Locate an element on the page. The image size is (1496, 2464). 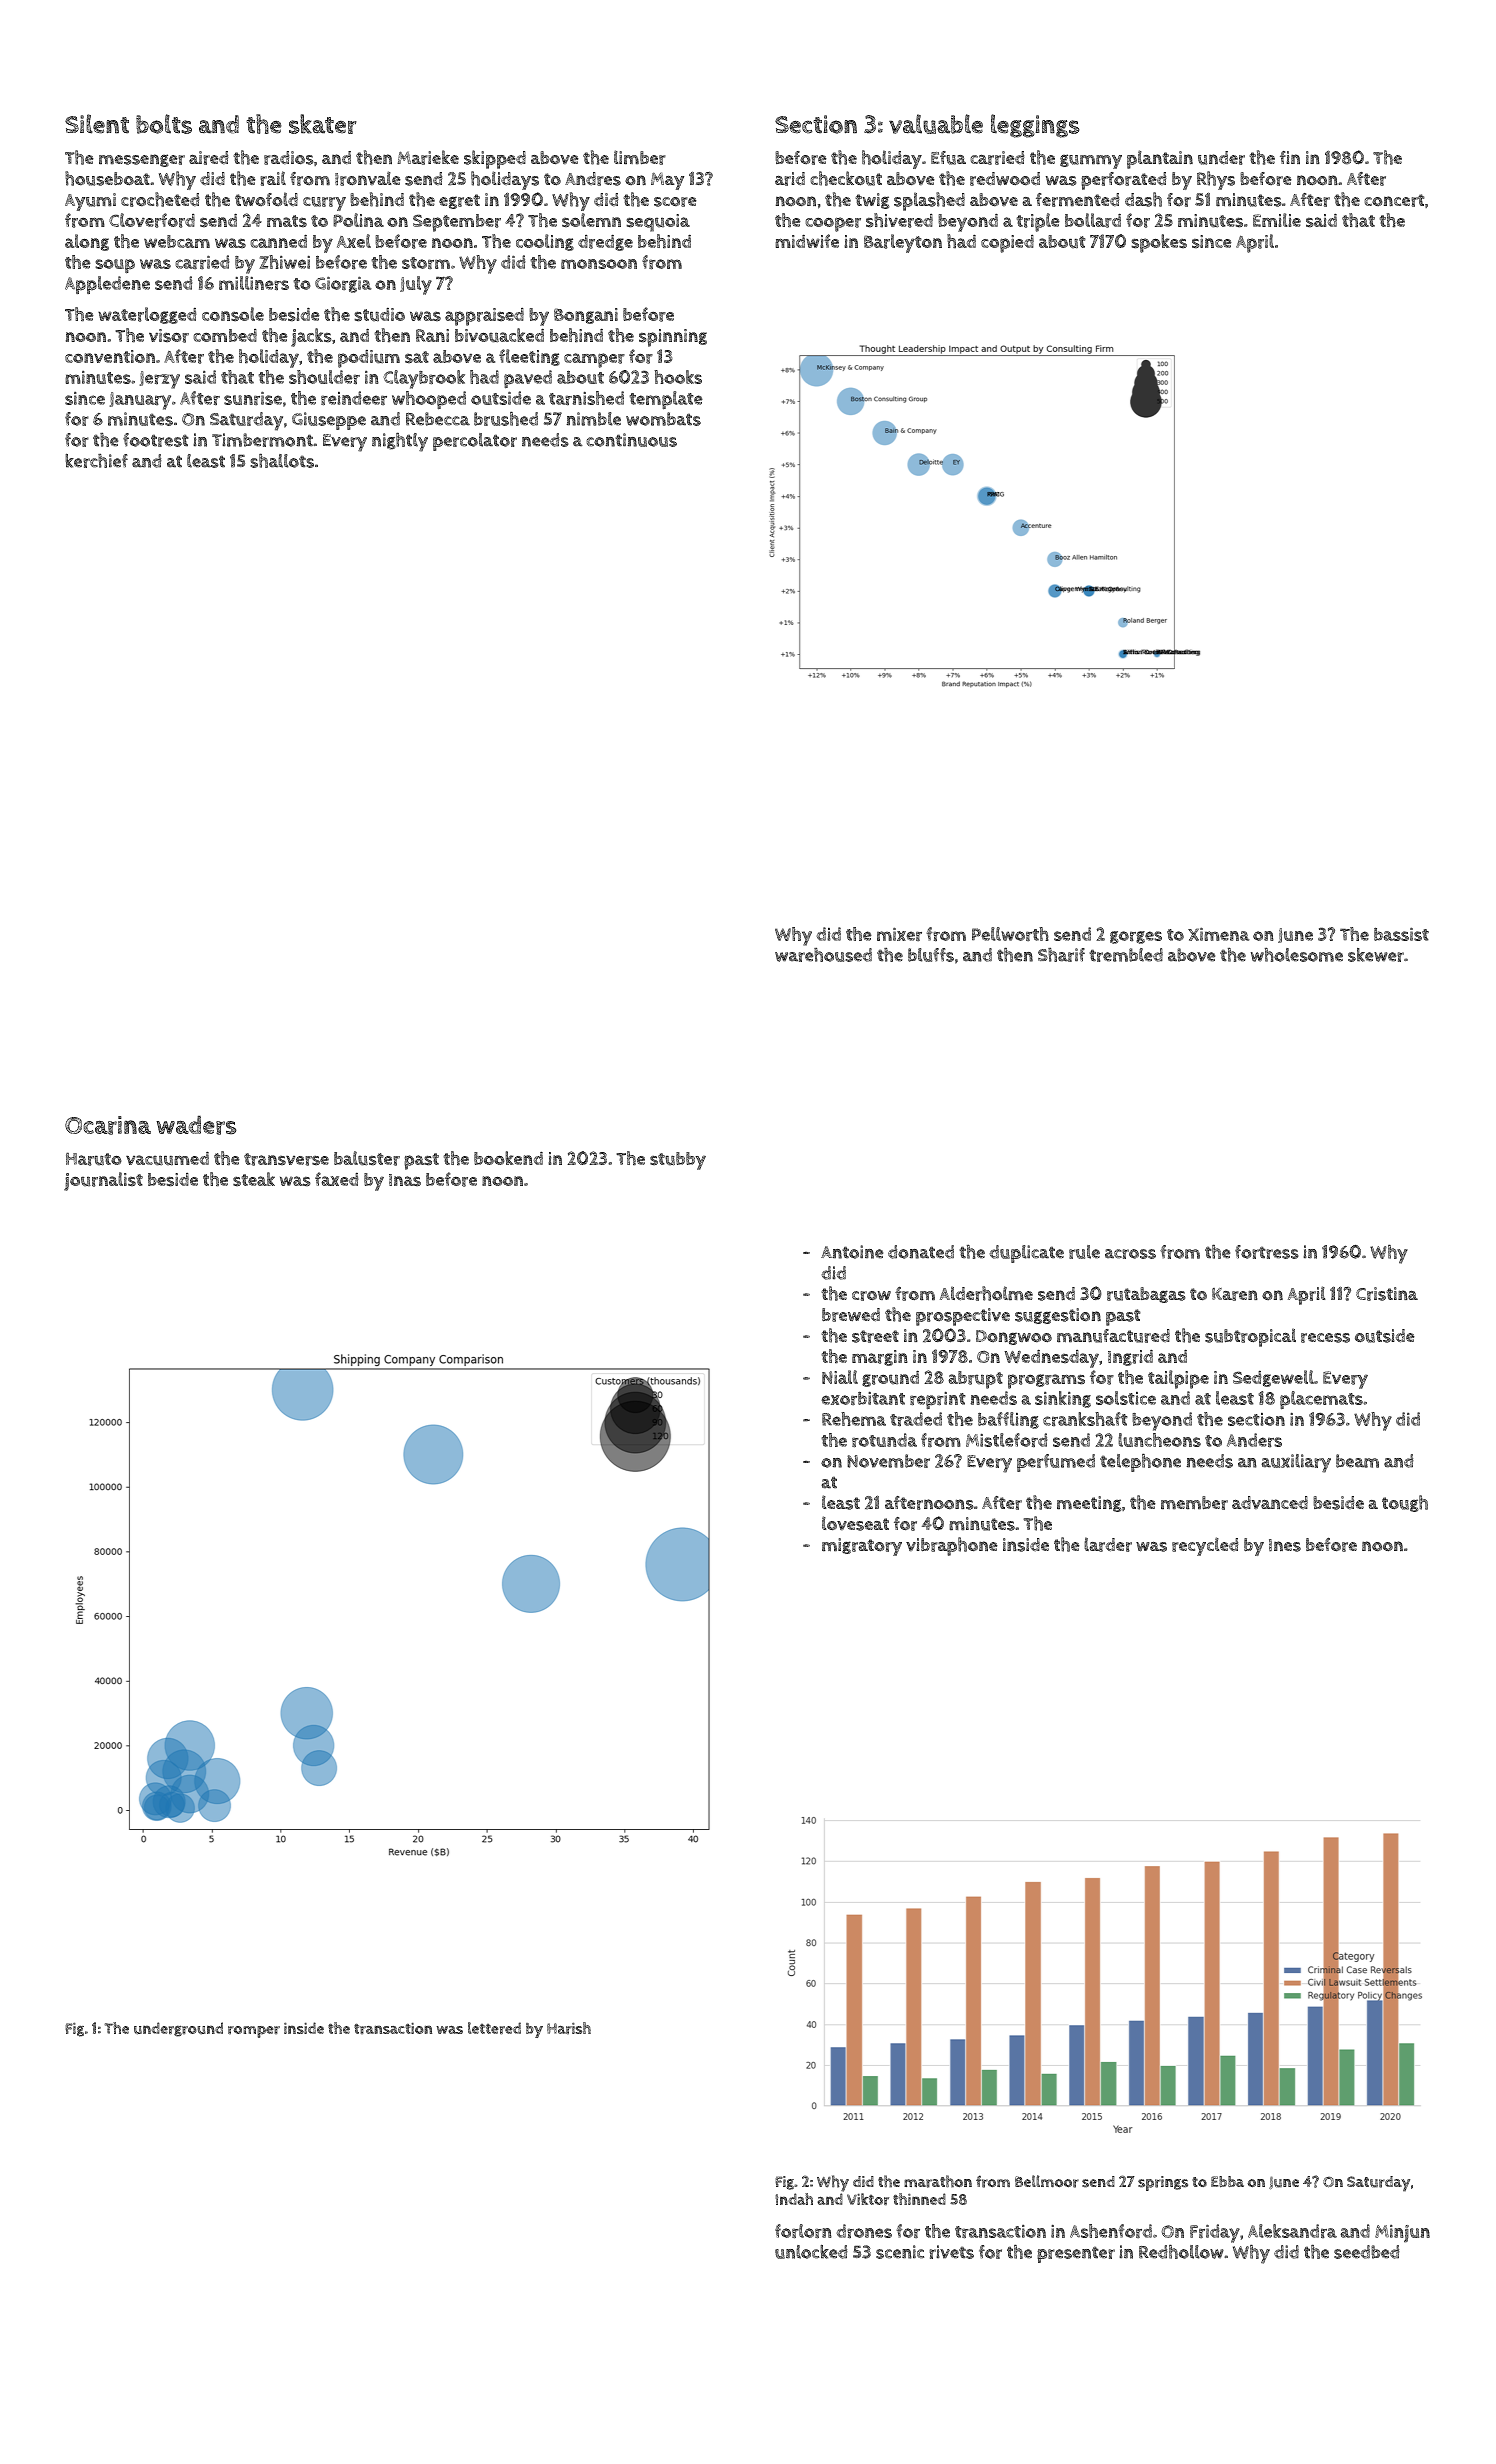
Emilie is located at coordinates (1277, 220).
